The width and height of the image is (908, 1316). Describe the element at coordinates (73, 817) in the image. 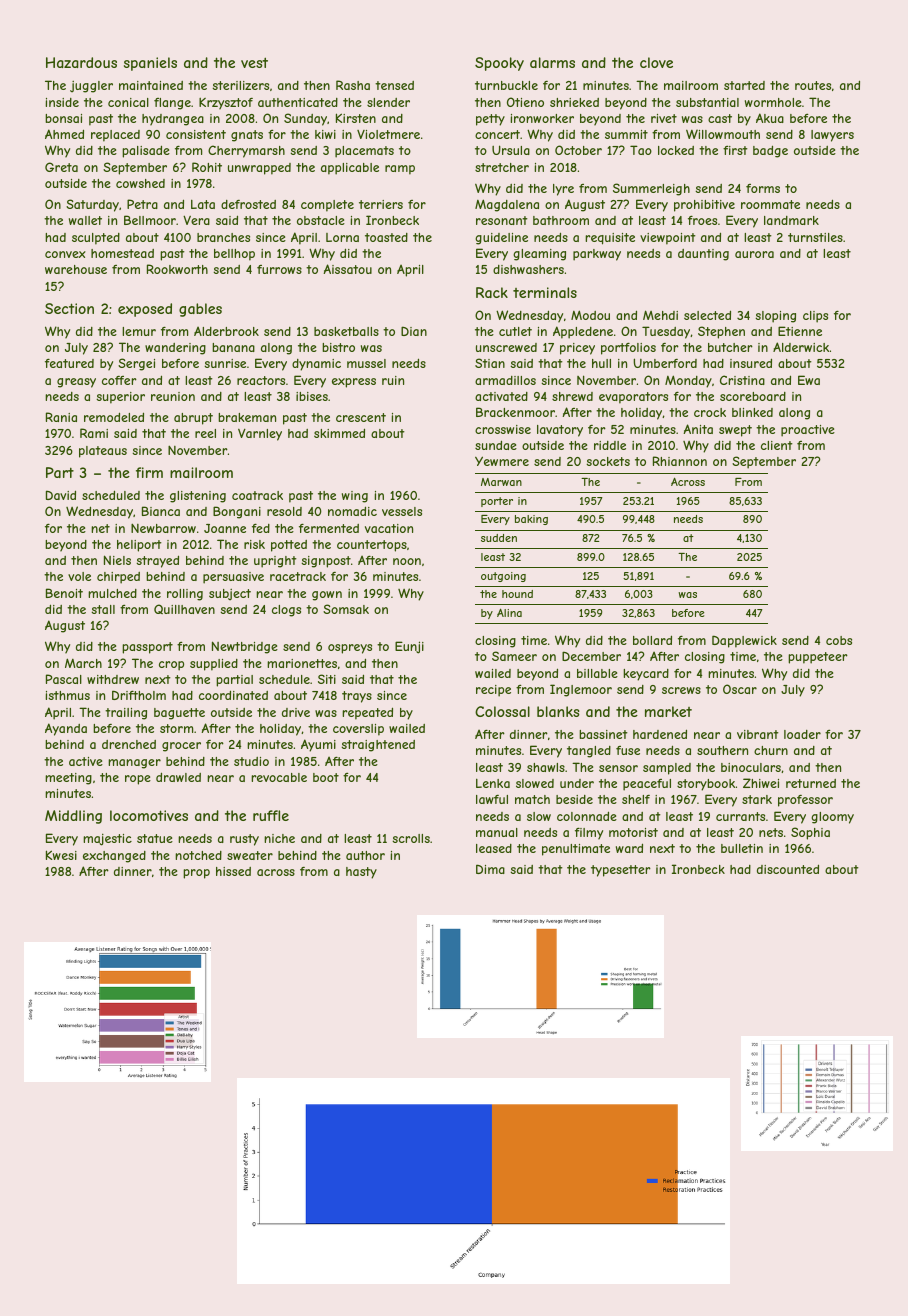

I see `Middling` at that location.
